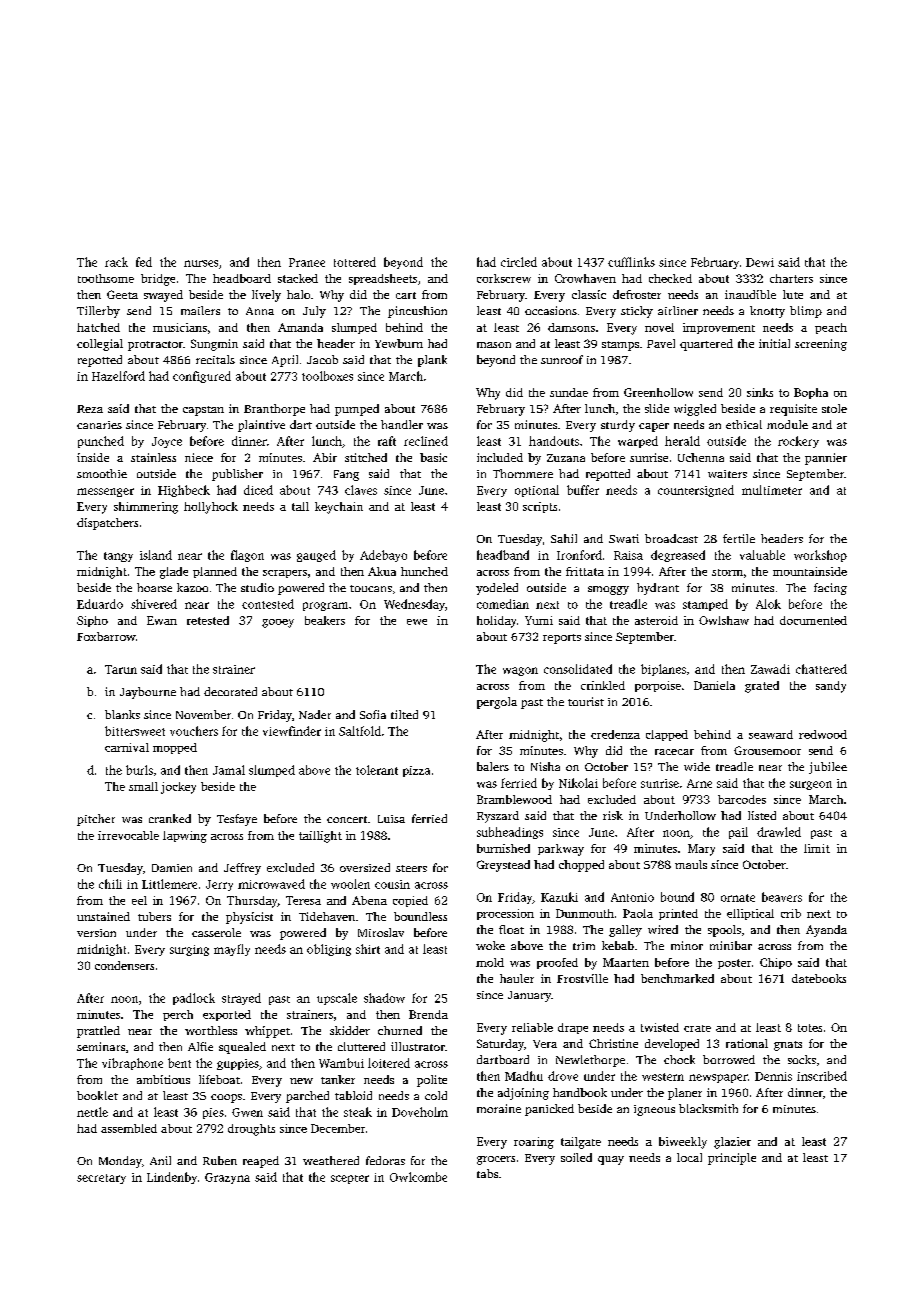 This page has width=924, height=1308. Describe the element at coordinates (143, 786) in the page. I see `small` at that location.
